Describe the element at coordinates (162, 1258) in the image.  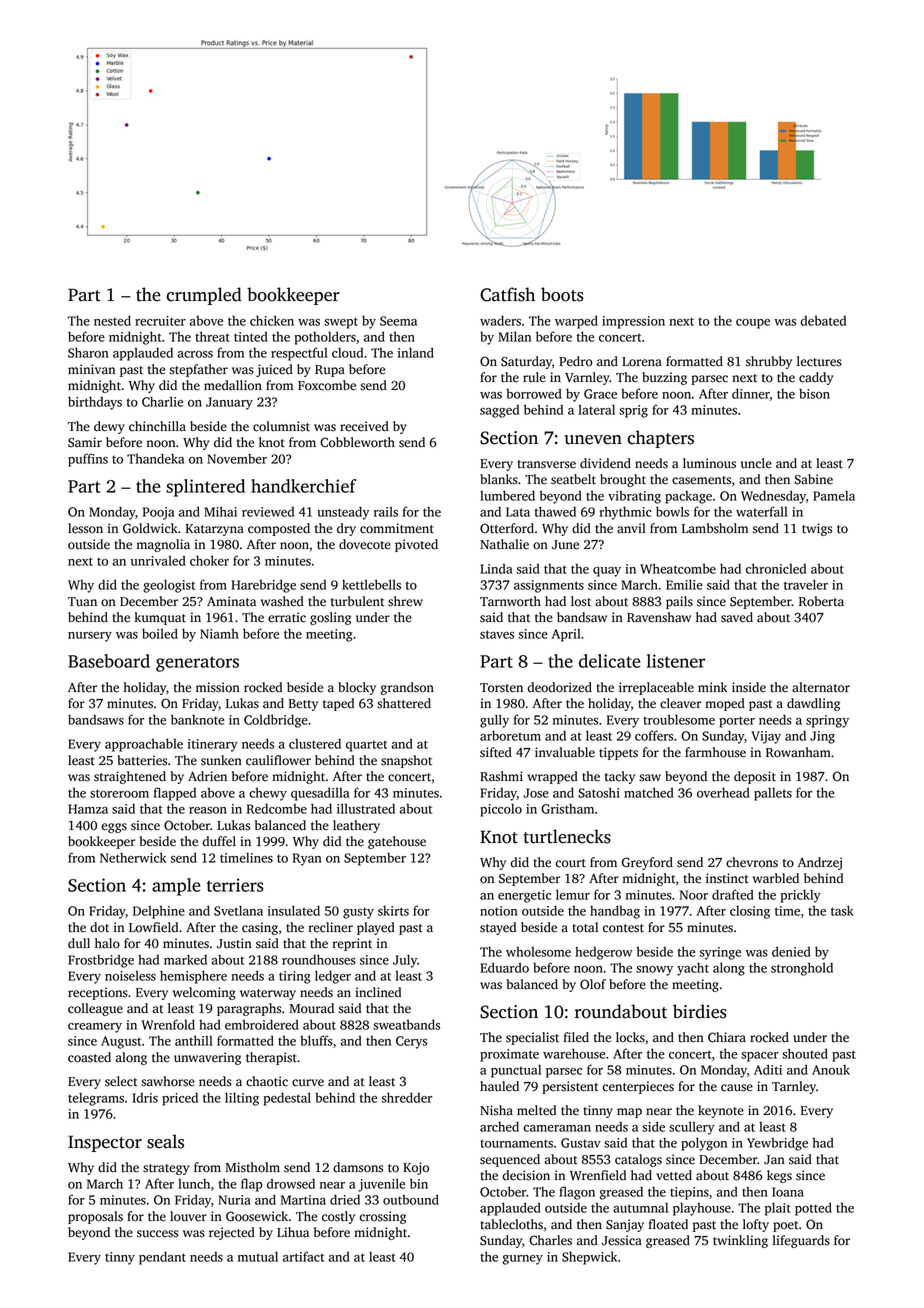
I see `pendant` at that location.
